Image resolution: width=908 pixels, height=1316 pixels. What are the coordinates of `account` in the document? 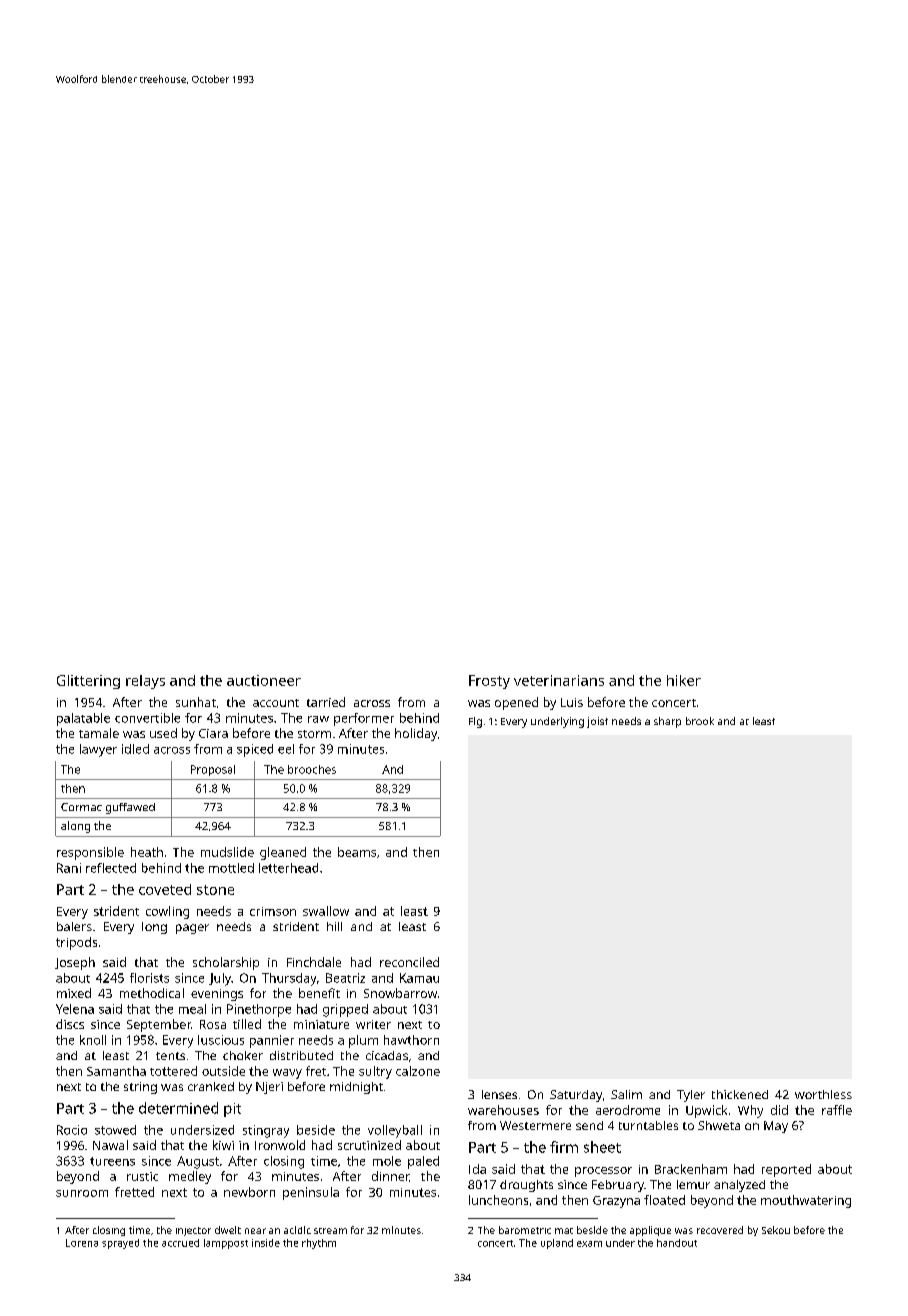 It's located at (276, 703).
